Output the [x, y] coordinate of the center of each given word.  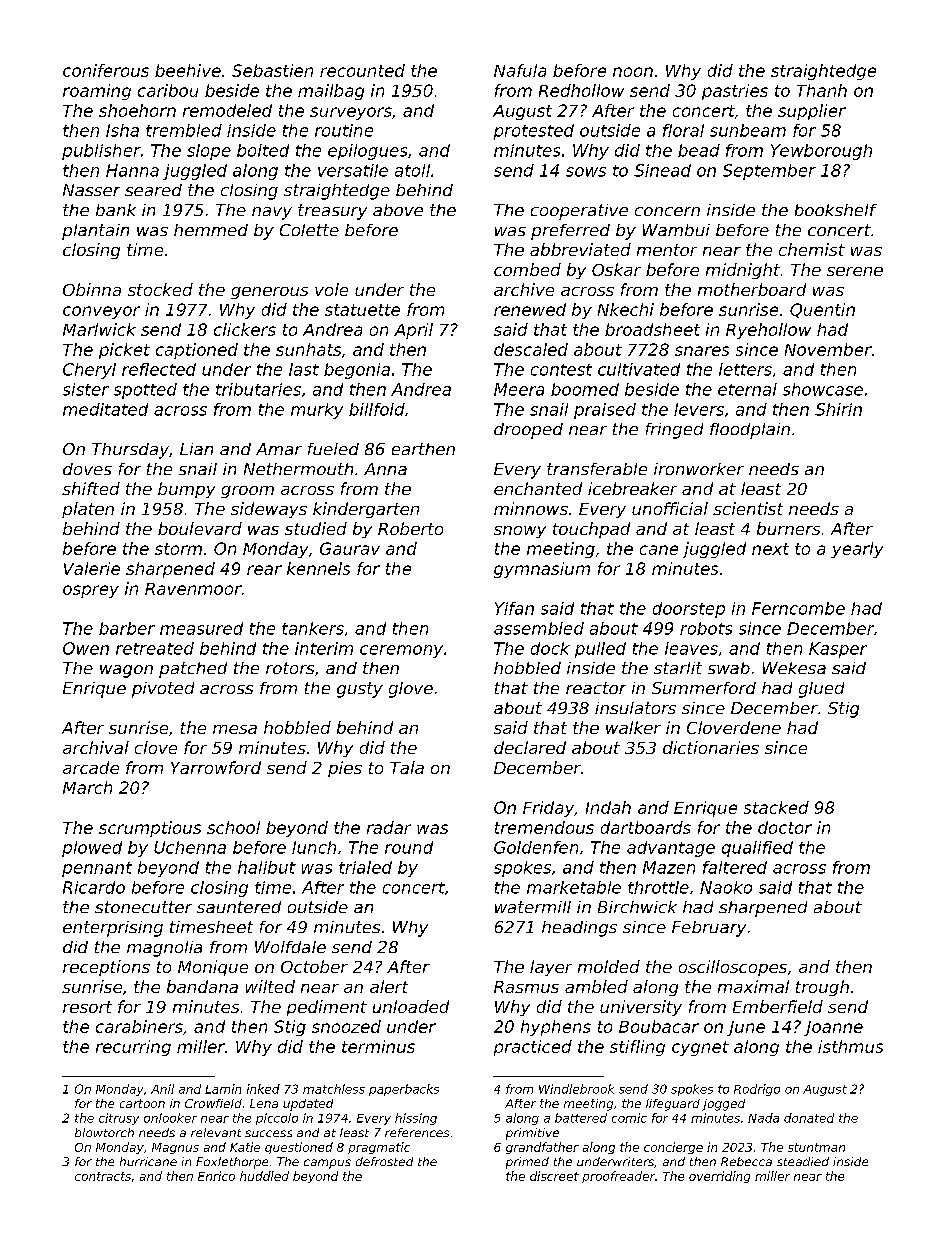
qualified [757, 849]
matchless [334, 1089]
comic [629, 1118]
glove [411, 690]
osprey [91, 591]
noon [633, 72]
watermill [533, 907]
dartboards [646, 827]
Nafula [520, 70]
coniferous [106, 70]
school [233, 827]
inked [263, 1089]
